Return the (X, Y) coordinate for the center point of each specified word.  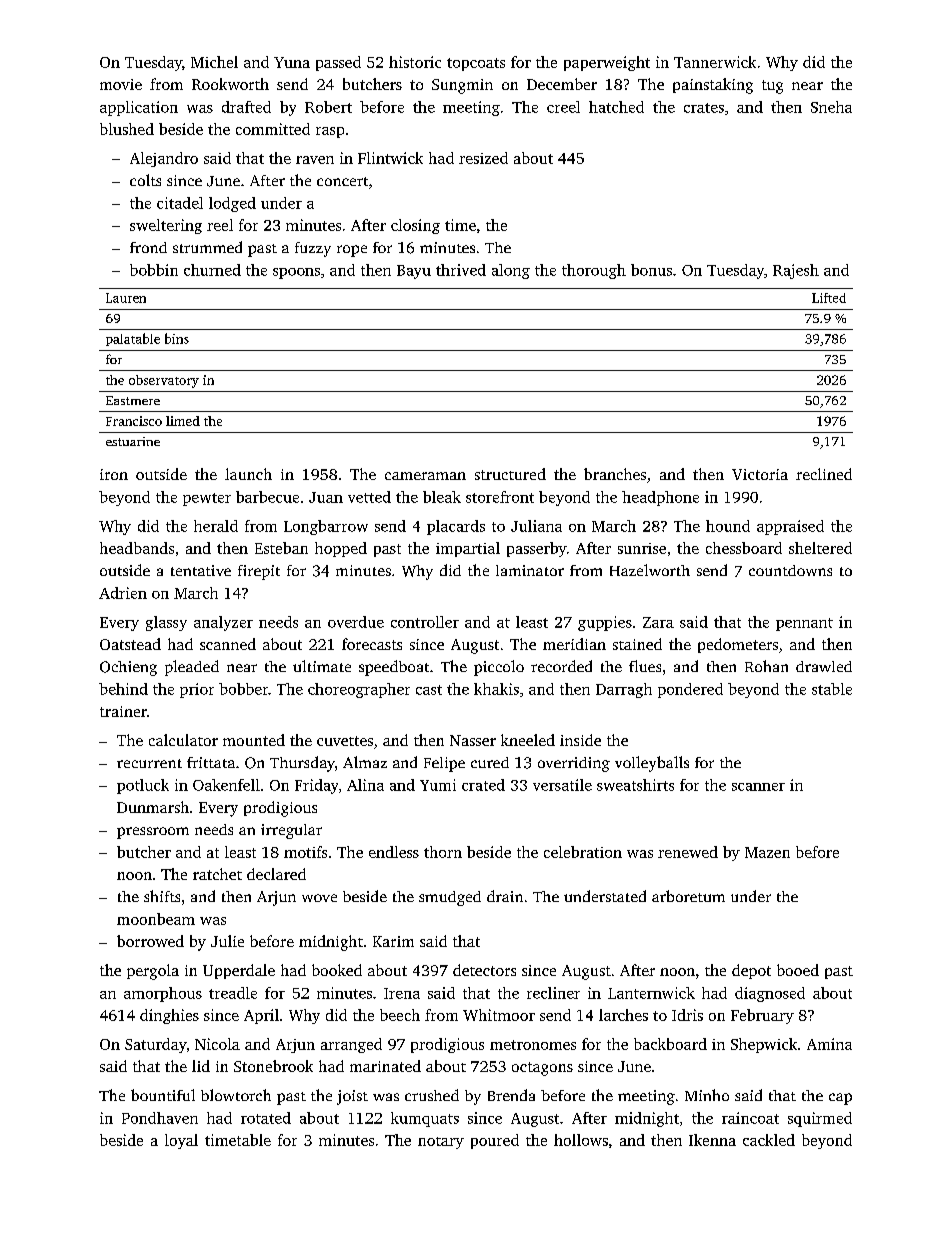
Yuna (292, 62)
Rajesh (796, 271)
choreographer (359, 690)
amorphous (163, 994)
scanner (758, 787)
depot (751, 971)
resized (483, 158)
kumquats (425, 1119)
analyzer (223, 623)
